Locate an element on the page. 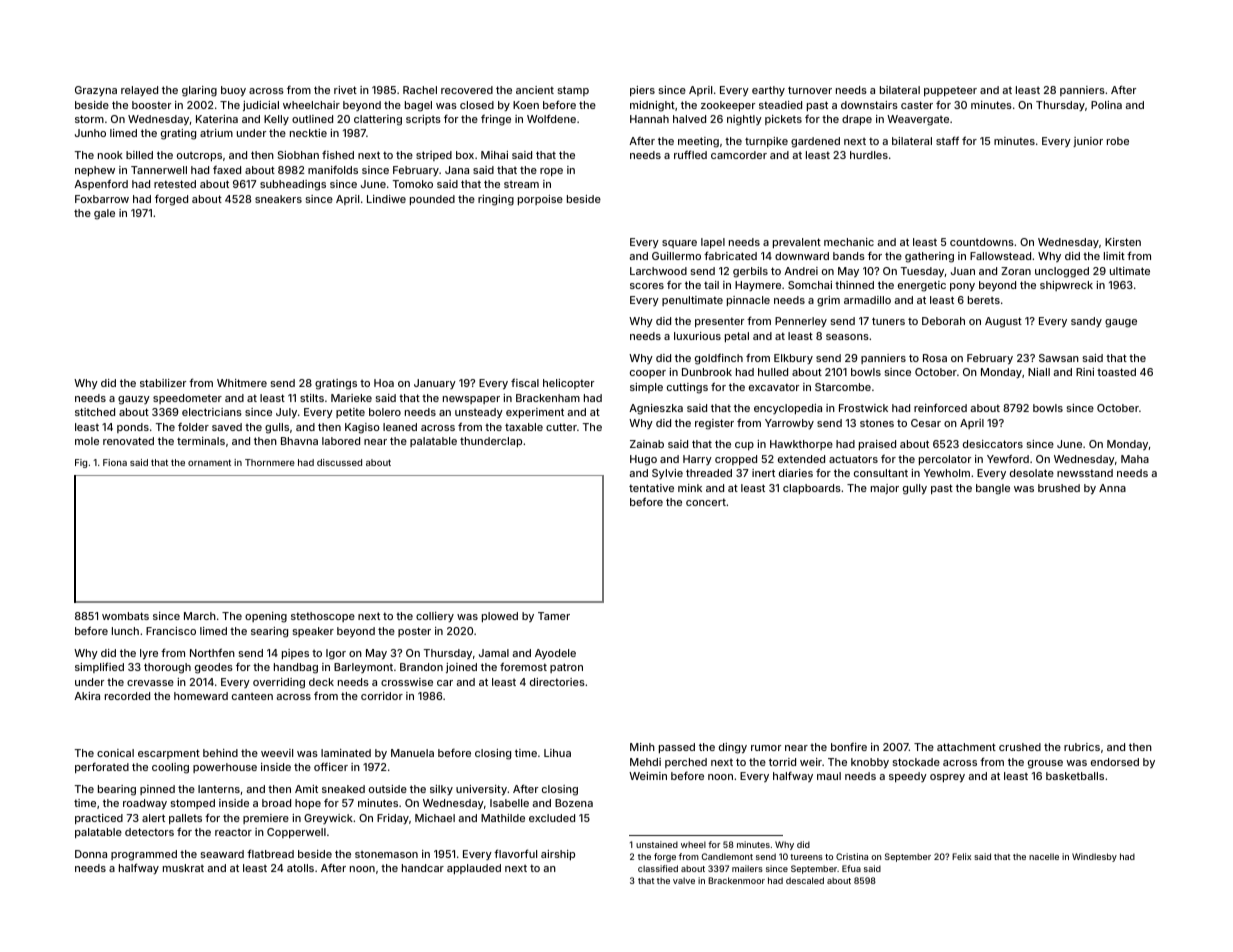 The width and height of the image is (1233, 952). robe is located at coordinates (1118, 141).
